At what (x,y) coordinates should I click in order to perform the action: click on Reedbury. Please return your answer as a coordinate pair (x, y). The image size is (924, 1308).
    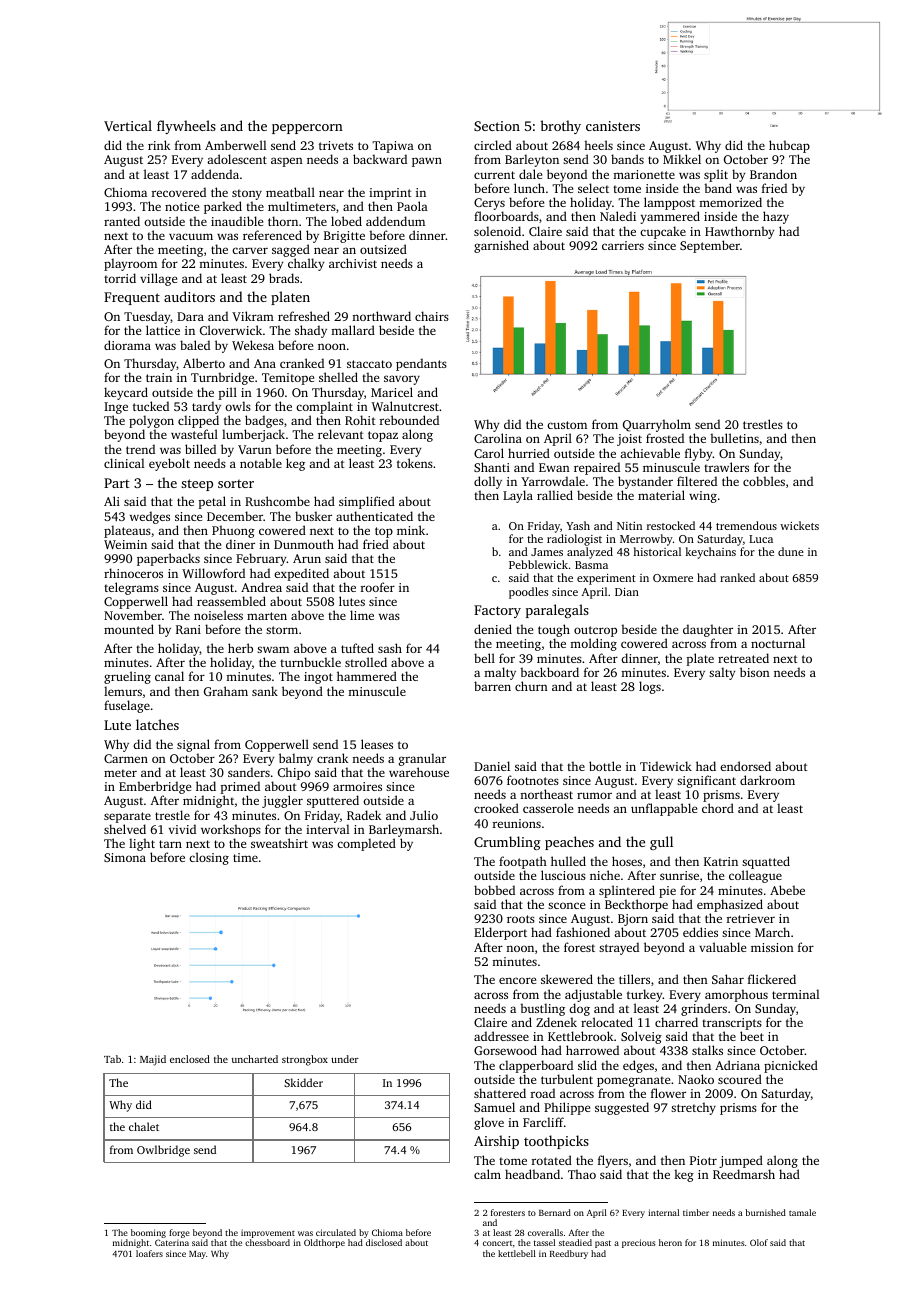
    Looking at the image, I should click on (569, 1254).
